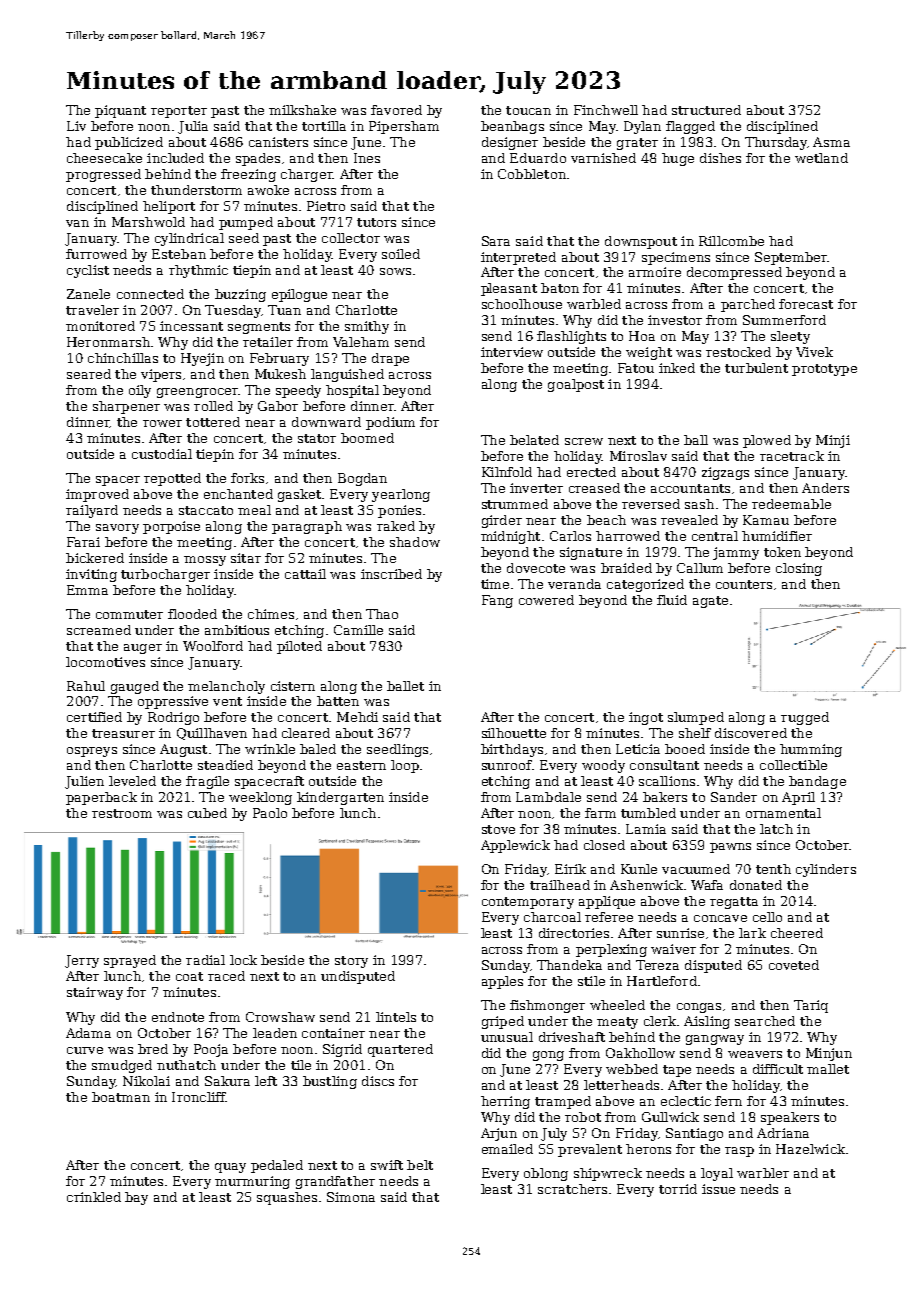 This document has width=924, height=1308. I want to click on Simona, so click(351, 1197).
